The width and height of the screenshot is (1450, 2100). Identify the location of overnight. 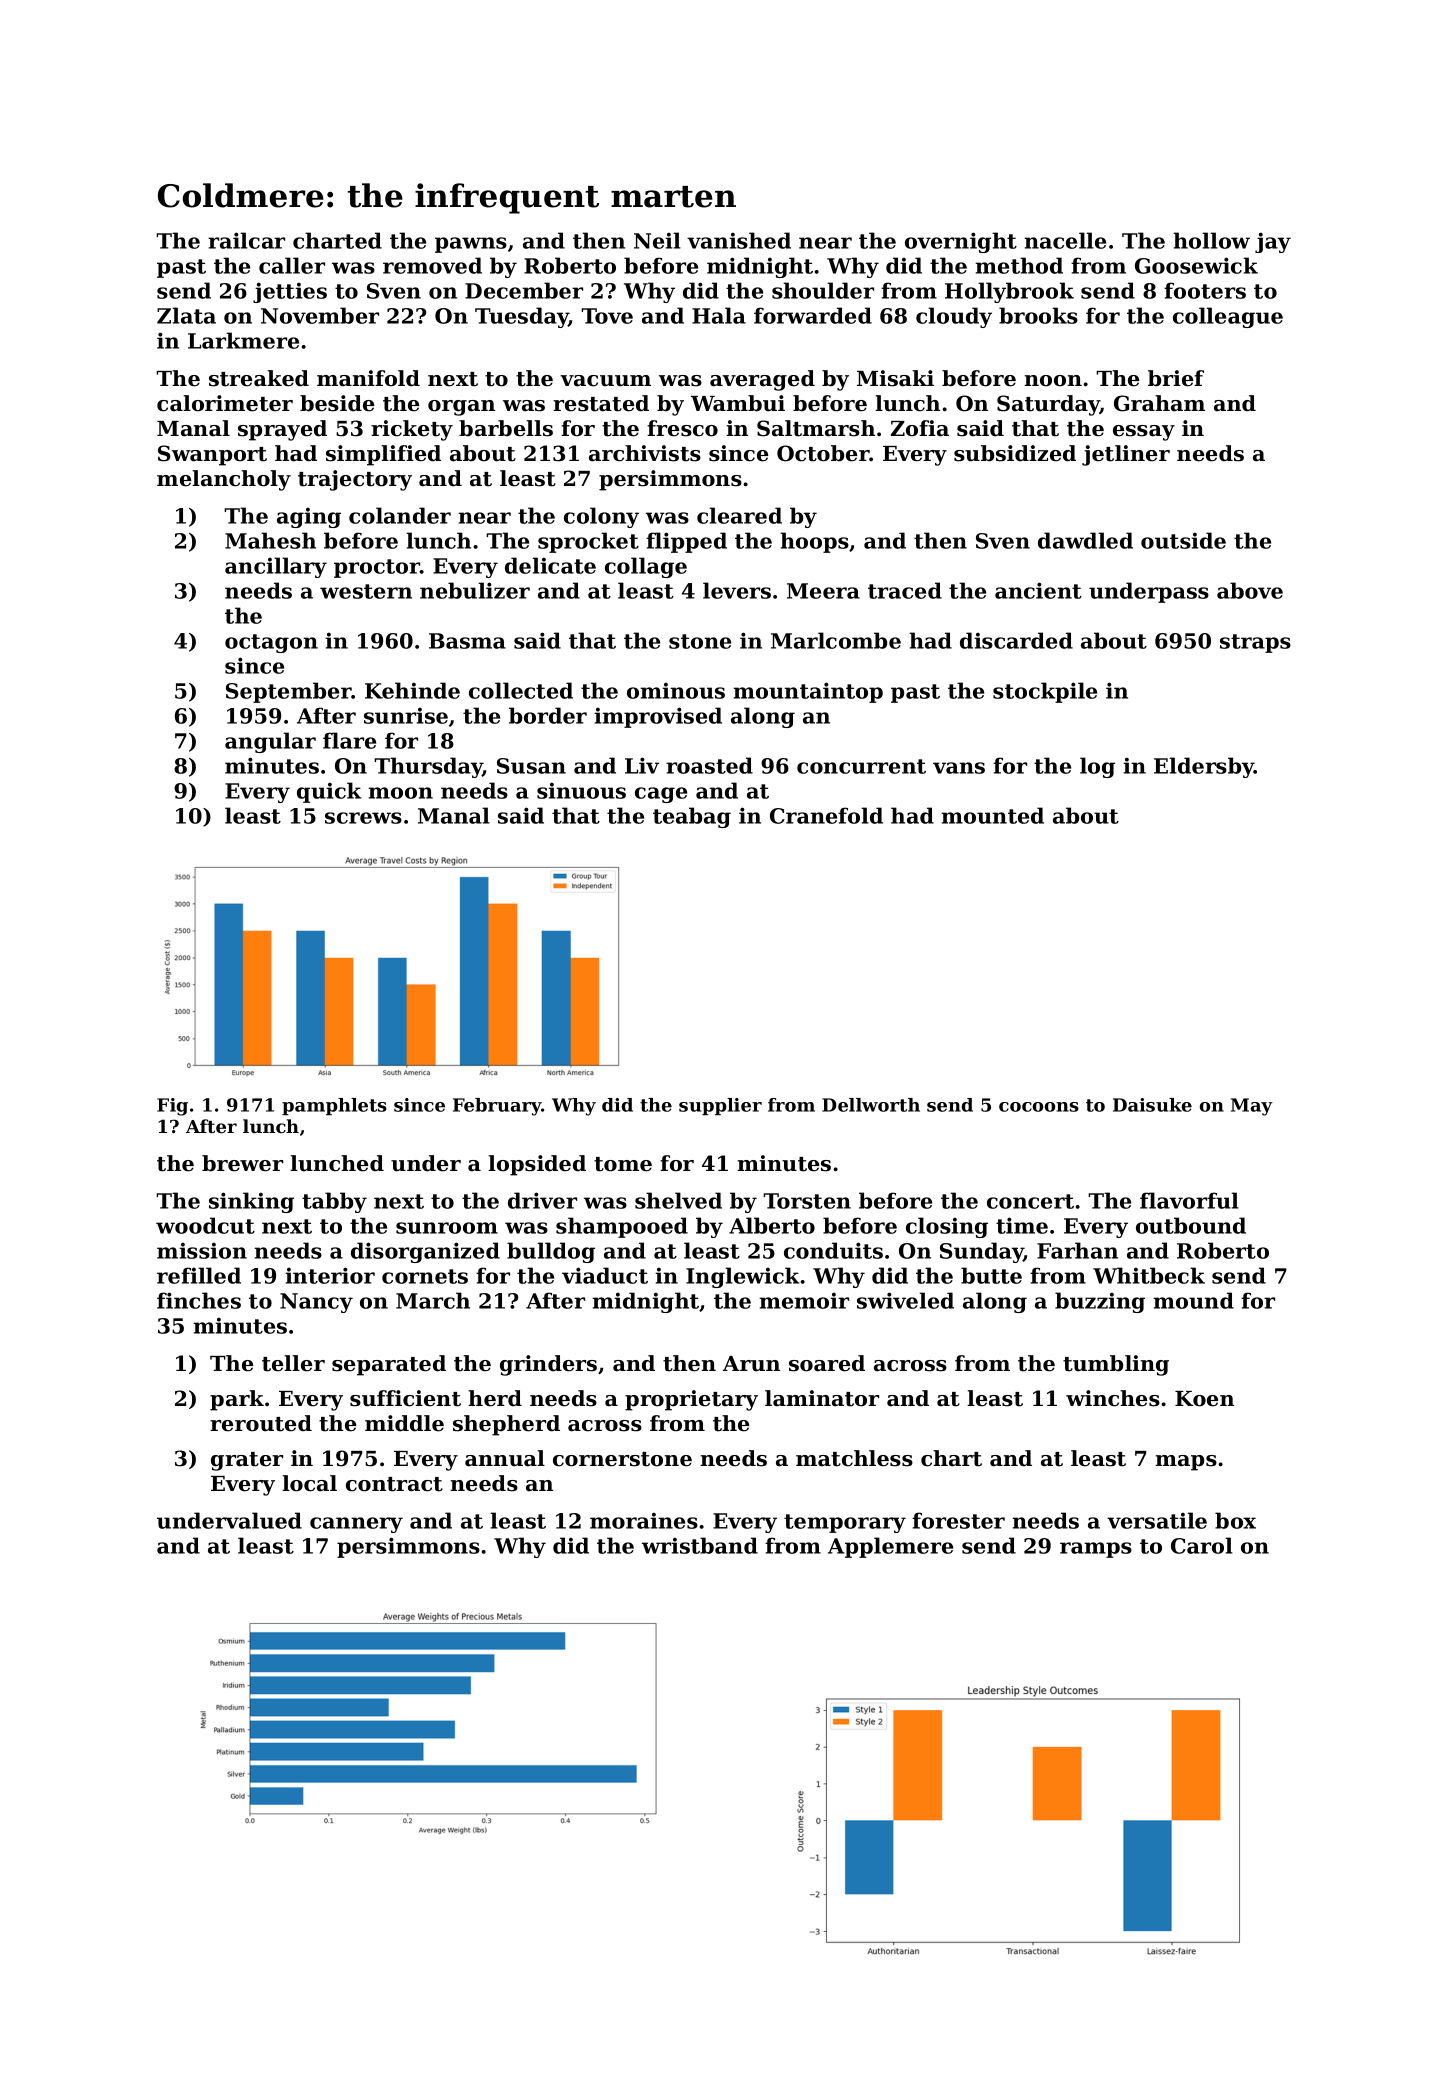
(961, 242).
